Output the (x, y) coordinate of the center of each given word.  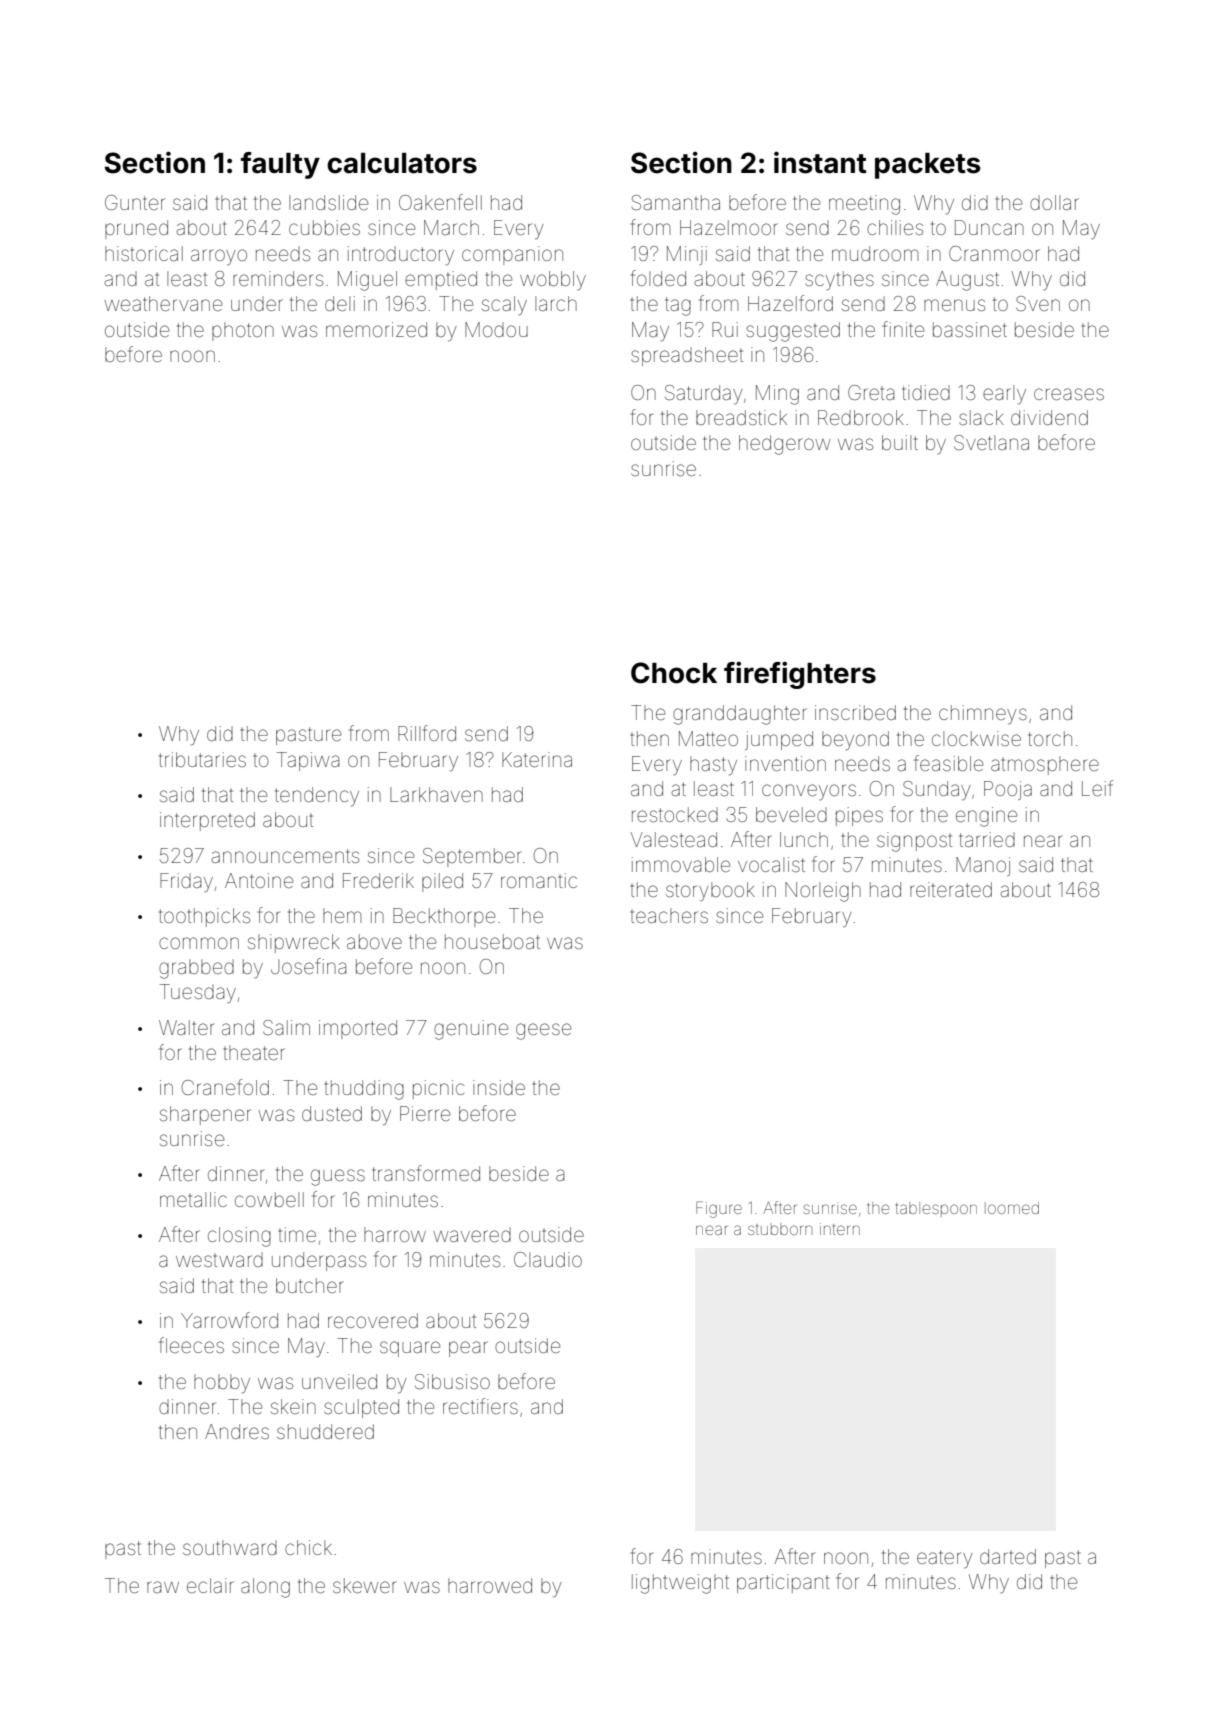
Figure (719, 1209)
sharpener (205, 1115)
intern (840, 1229)
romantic (539, 880)
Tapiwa (308, 761)
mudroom (875, 253)
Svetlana (991, 442)
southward (230, 1547)
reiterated (951, 889)
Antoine (259, 880)
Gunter (135, 202)
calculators (402, 163)
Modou (496, 329)
